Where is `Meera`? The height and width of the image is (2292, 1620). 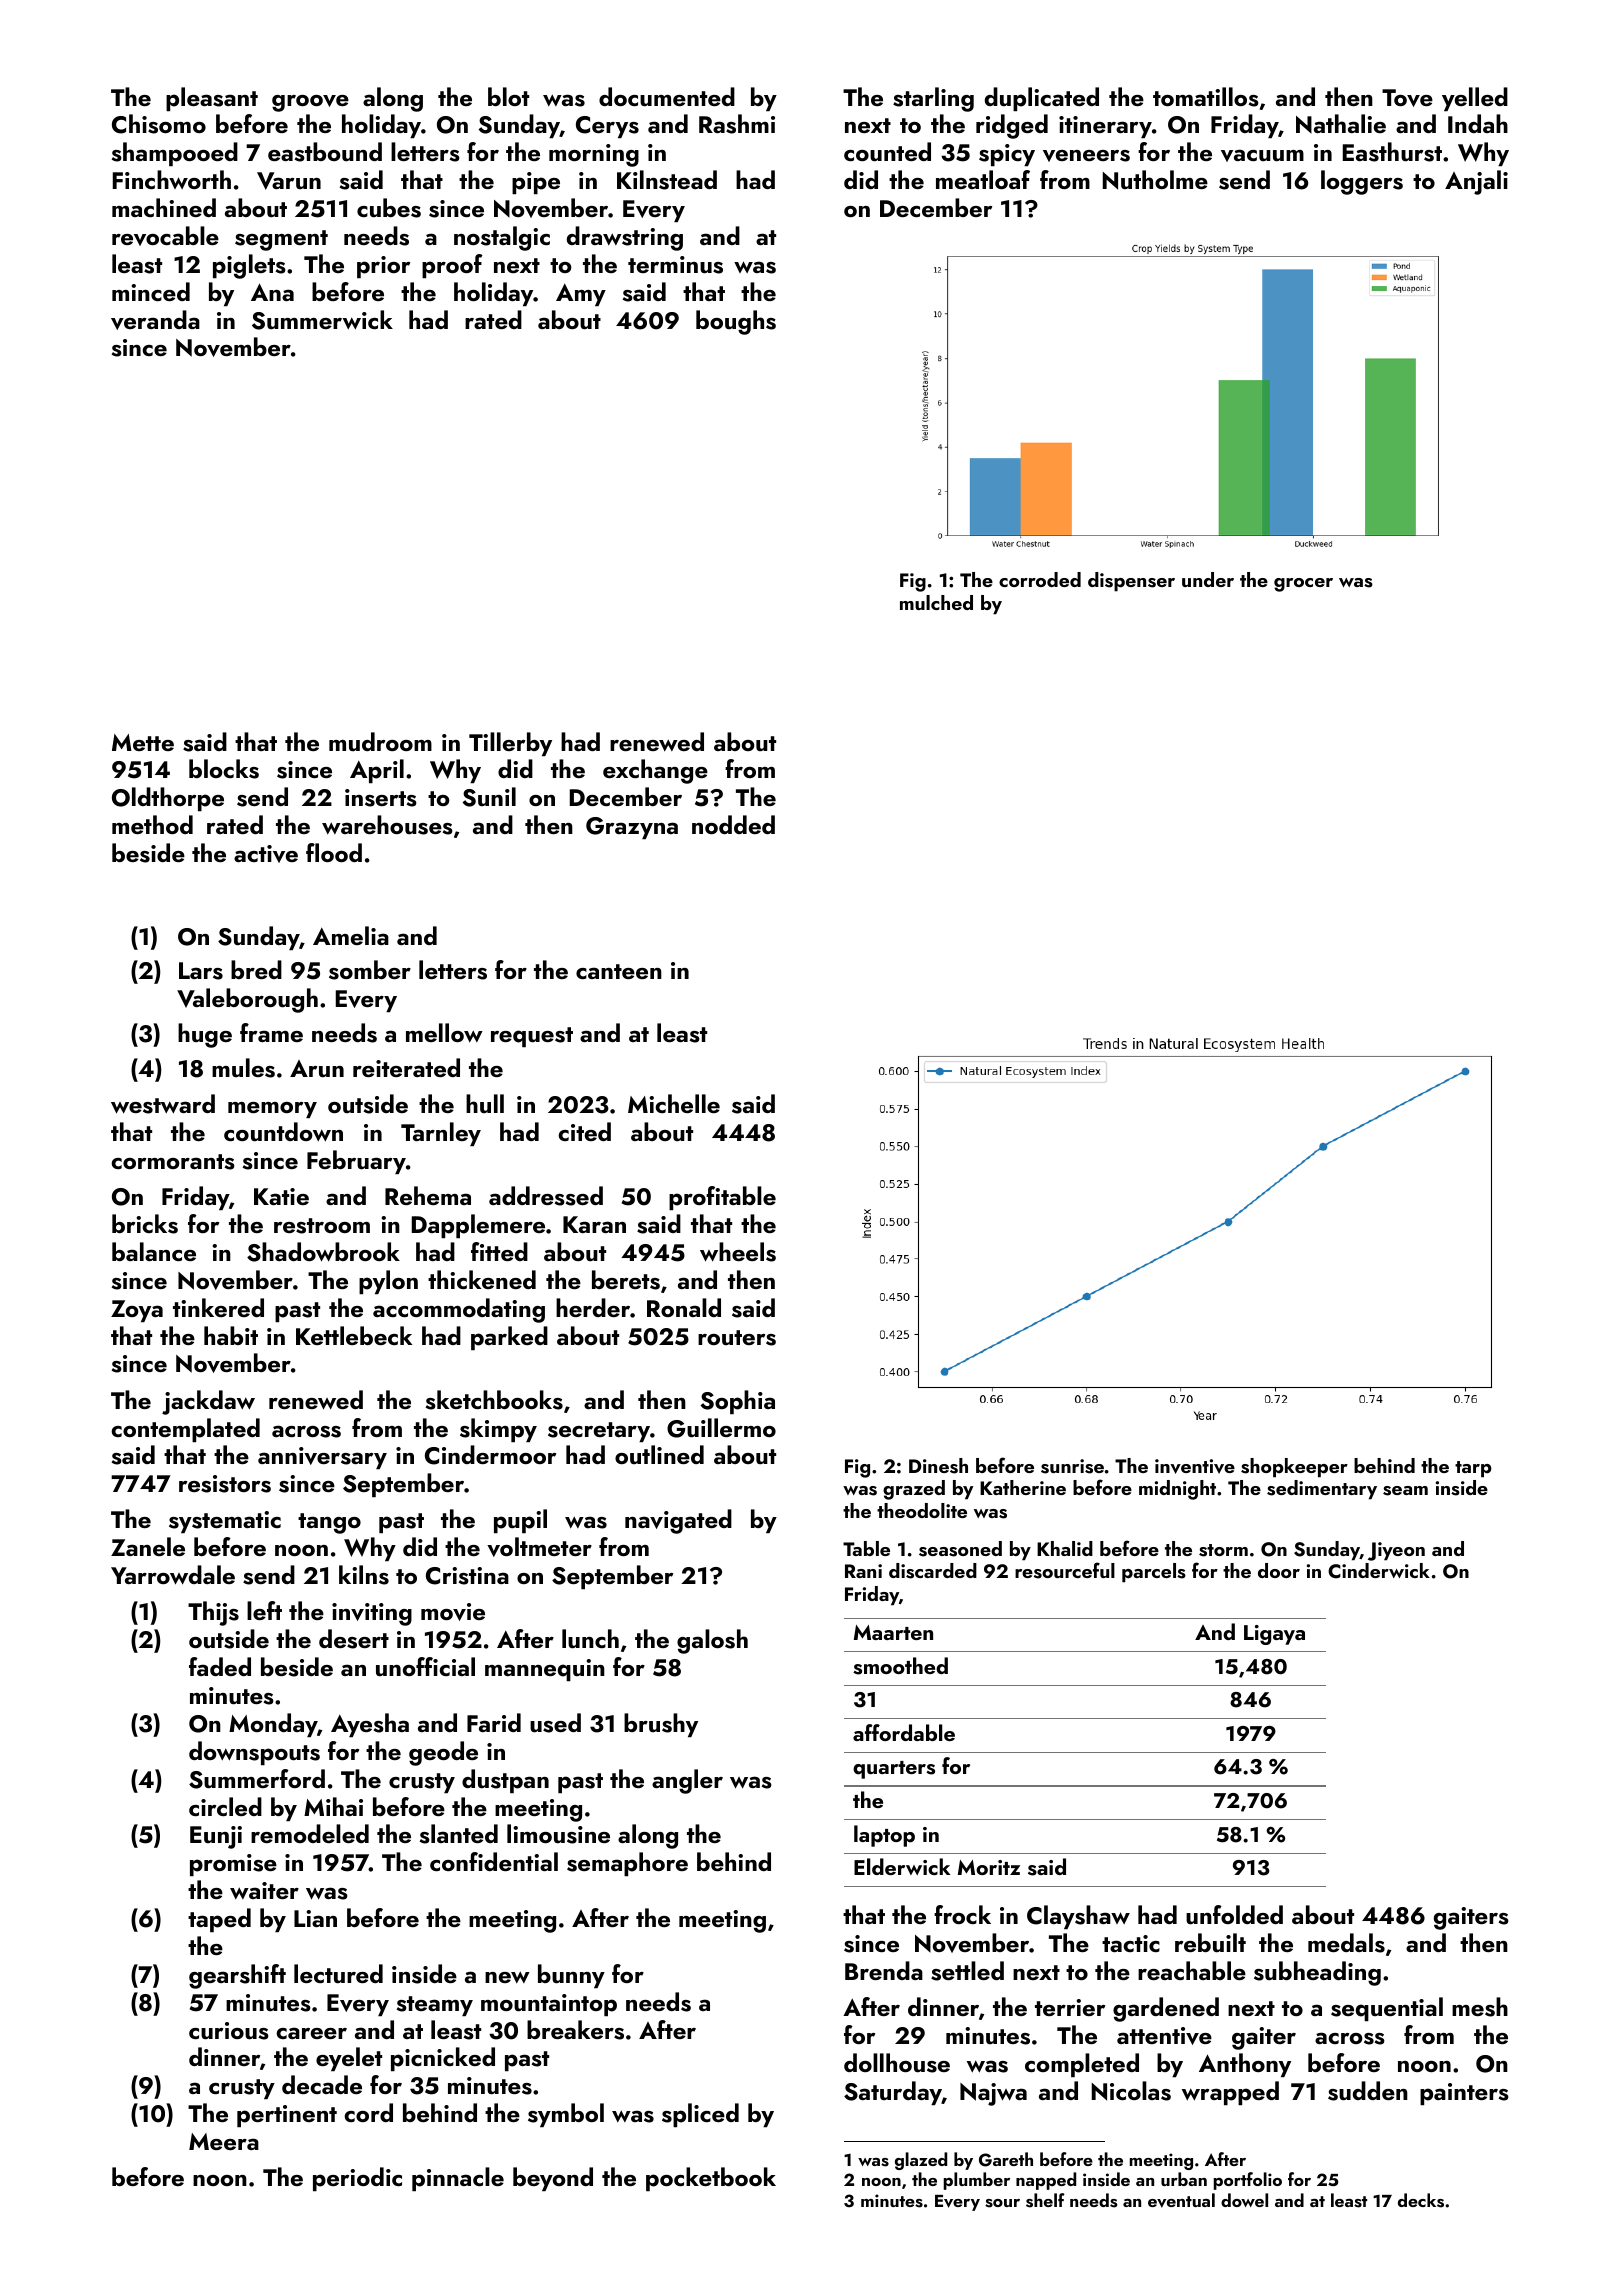 Meera is located at coordinates (224, 2141).
